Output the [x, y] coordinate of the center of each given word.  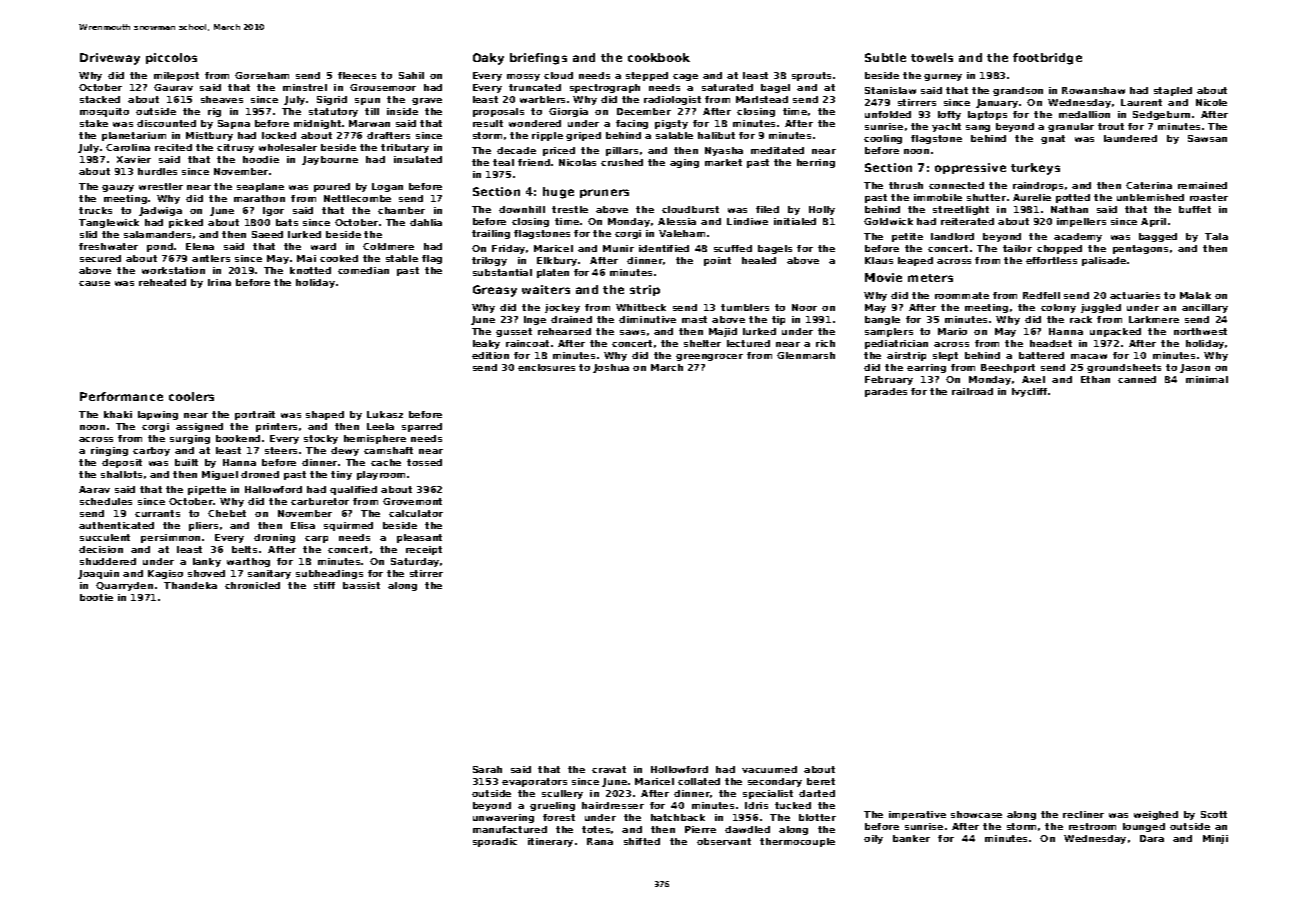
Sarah [487, 769]
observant [724, 841]
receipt [424, 550]
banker [911, 838]
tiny [341, 475]
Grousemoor [383, 87]
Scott [1214, 814]
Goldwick [888, 221]
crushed [622, 162]
